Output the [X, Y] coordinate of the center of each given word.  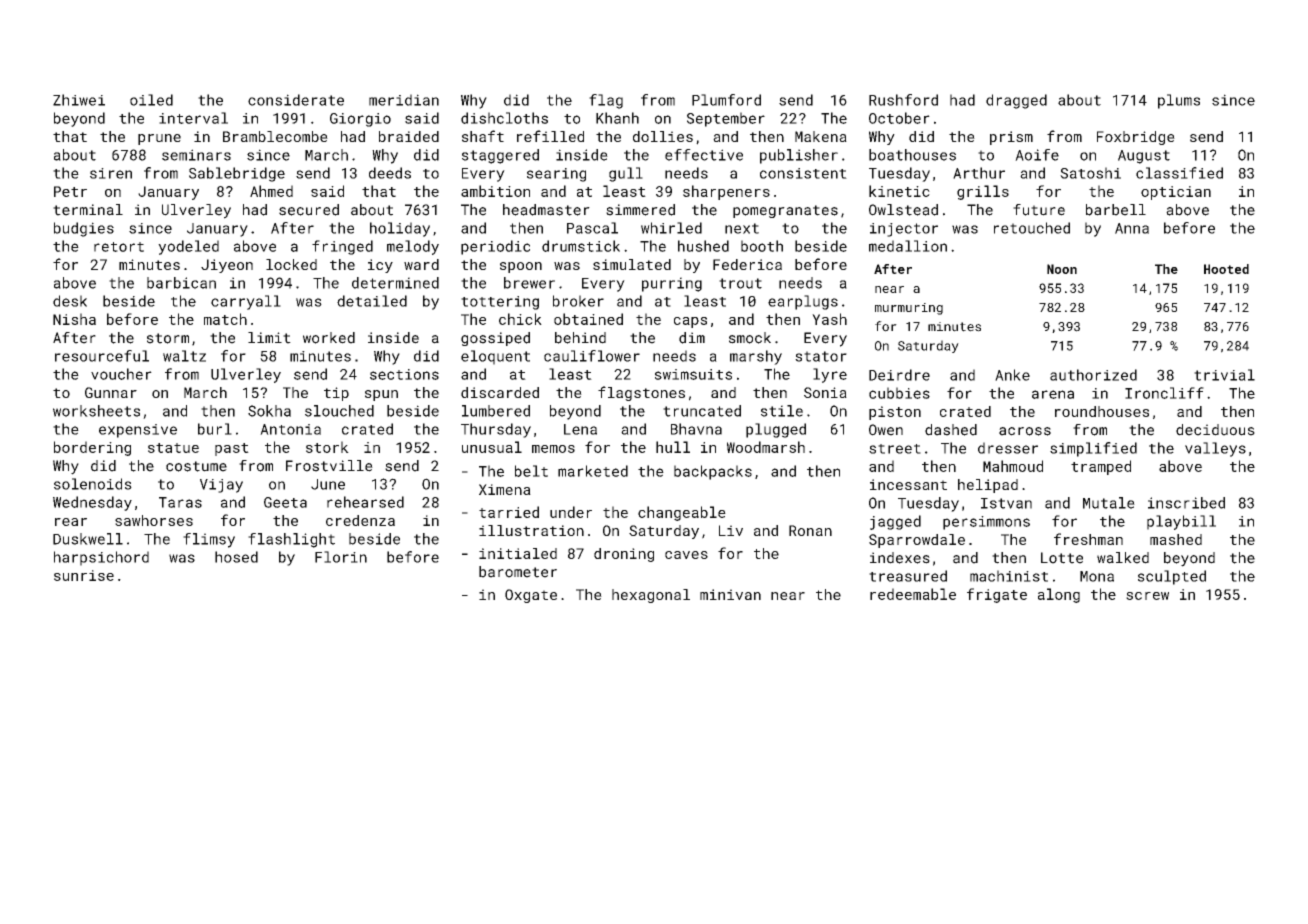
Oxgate [531, 596]
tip [336, 394]
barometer [518, 572]
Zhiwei [79, 100]
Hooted [1226, 269]
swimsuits [693, 374]
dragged [1016, 101]
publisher [799, 156]
